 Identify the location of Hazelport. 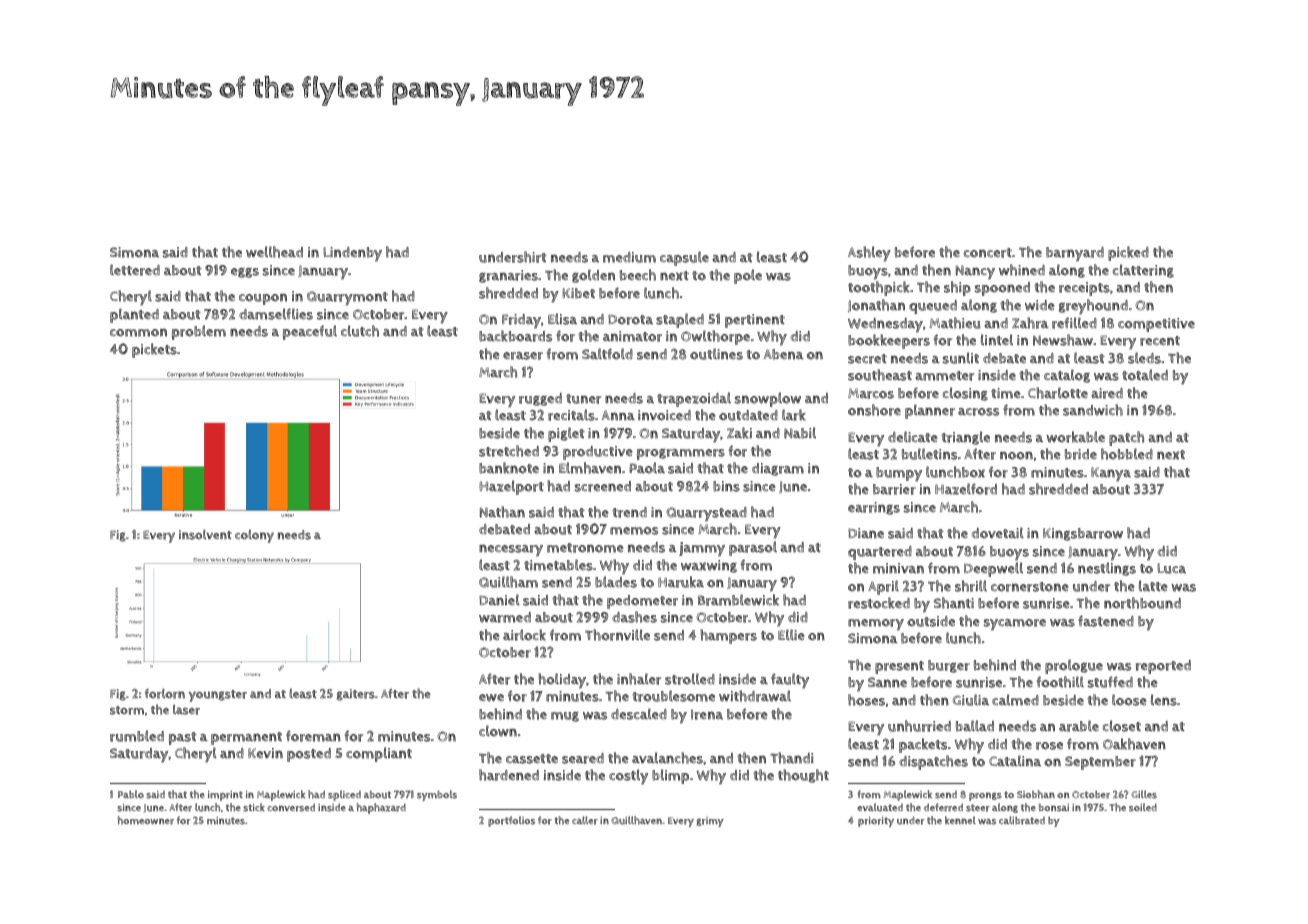
(511, 487).
